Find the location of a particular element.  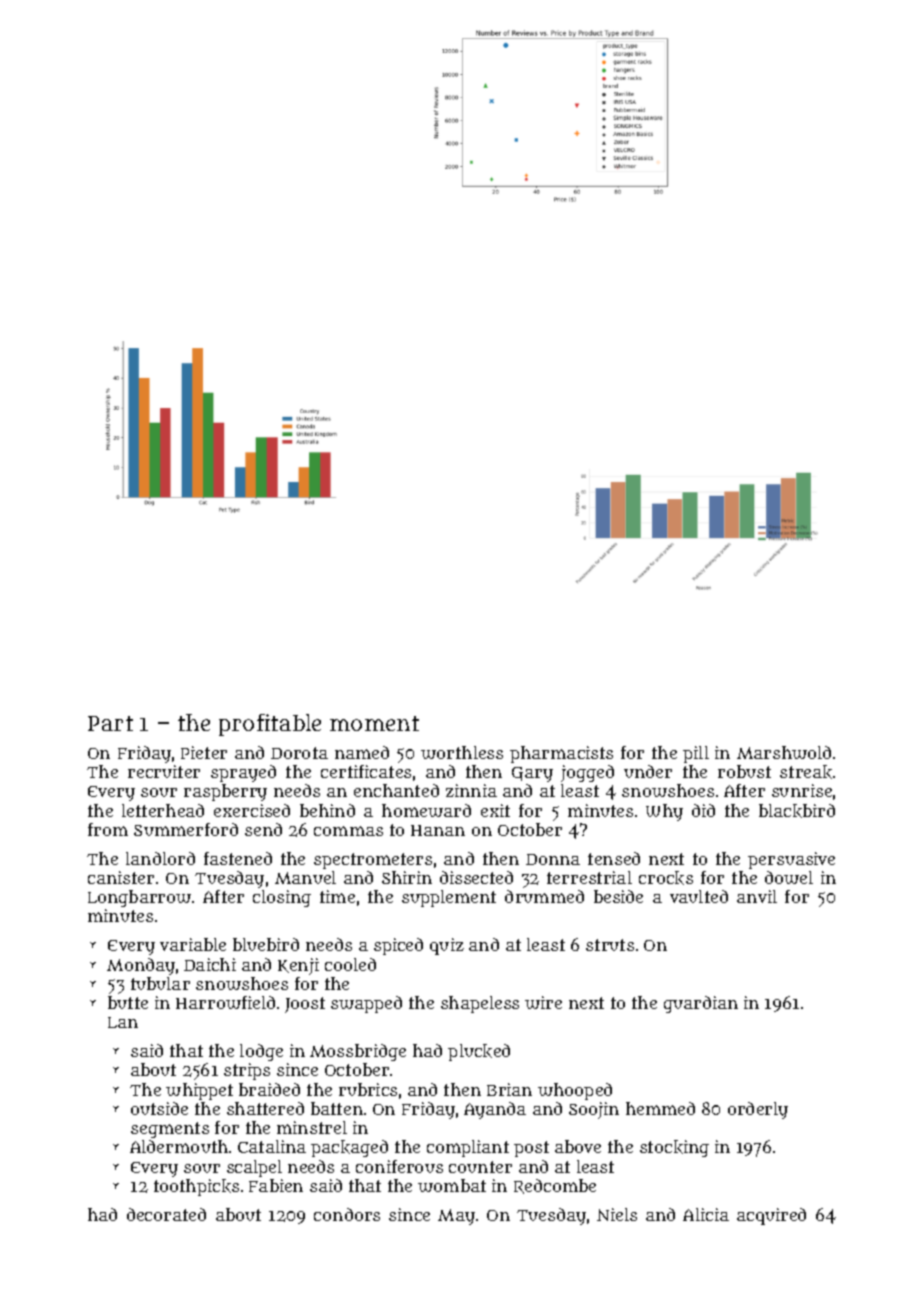

persuasive is located at coordinates (791, 860).
